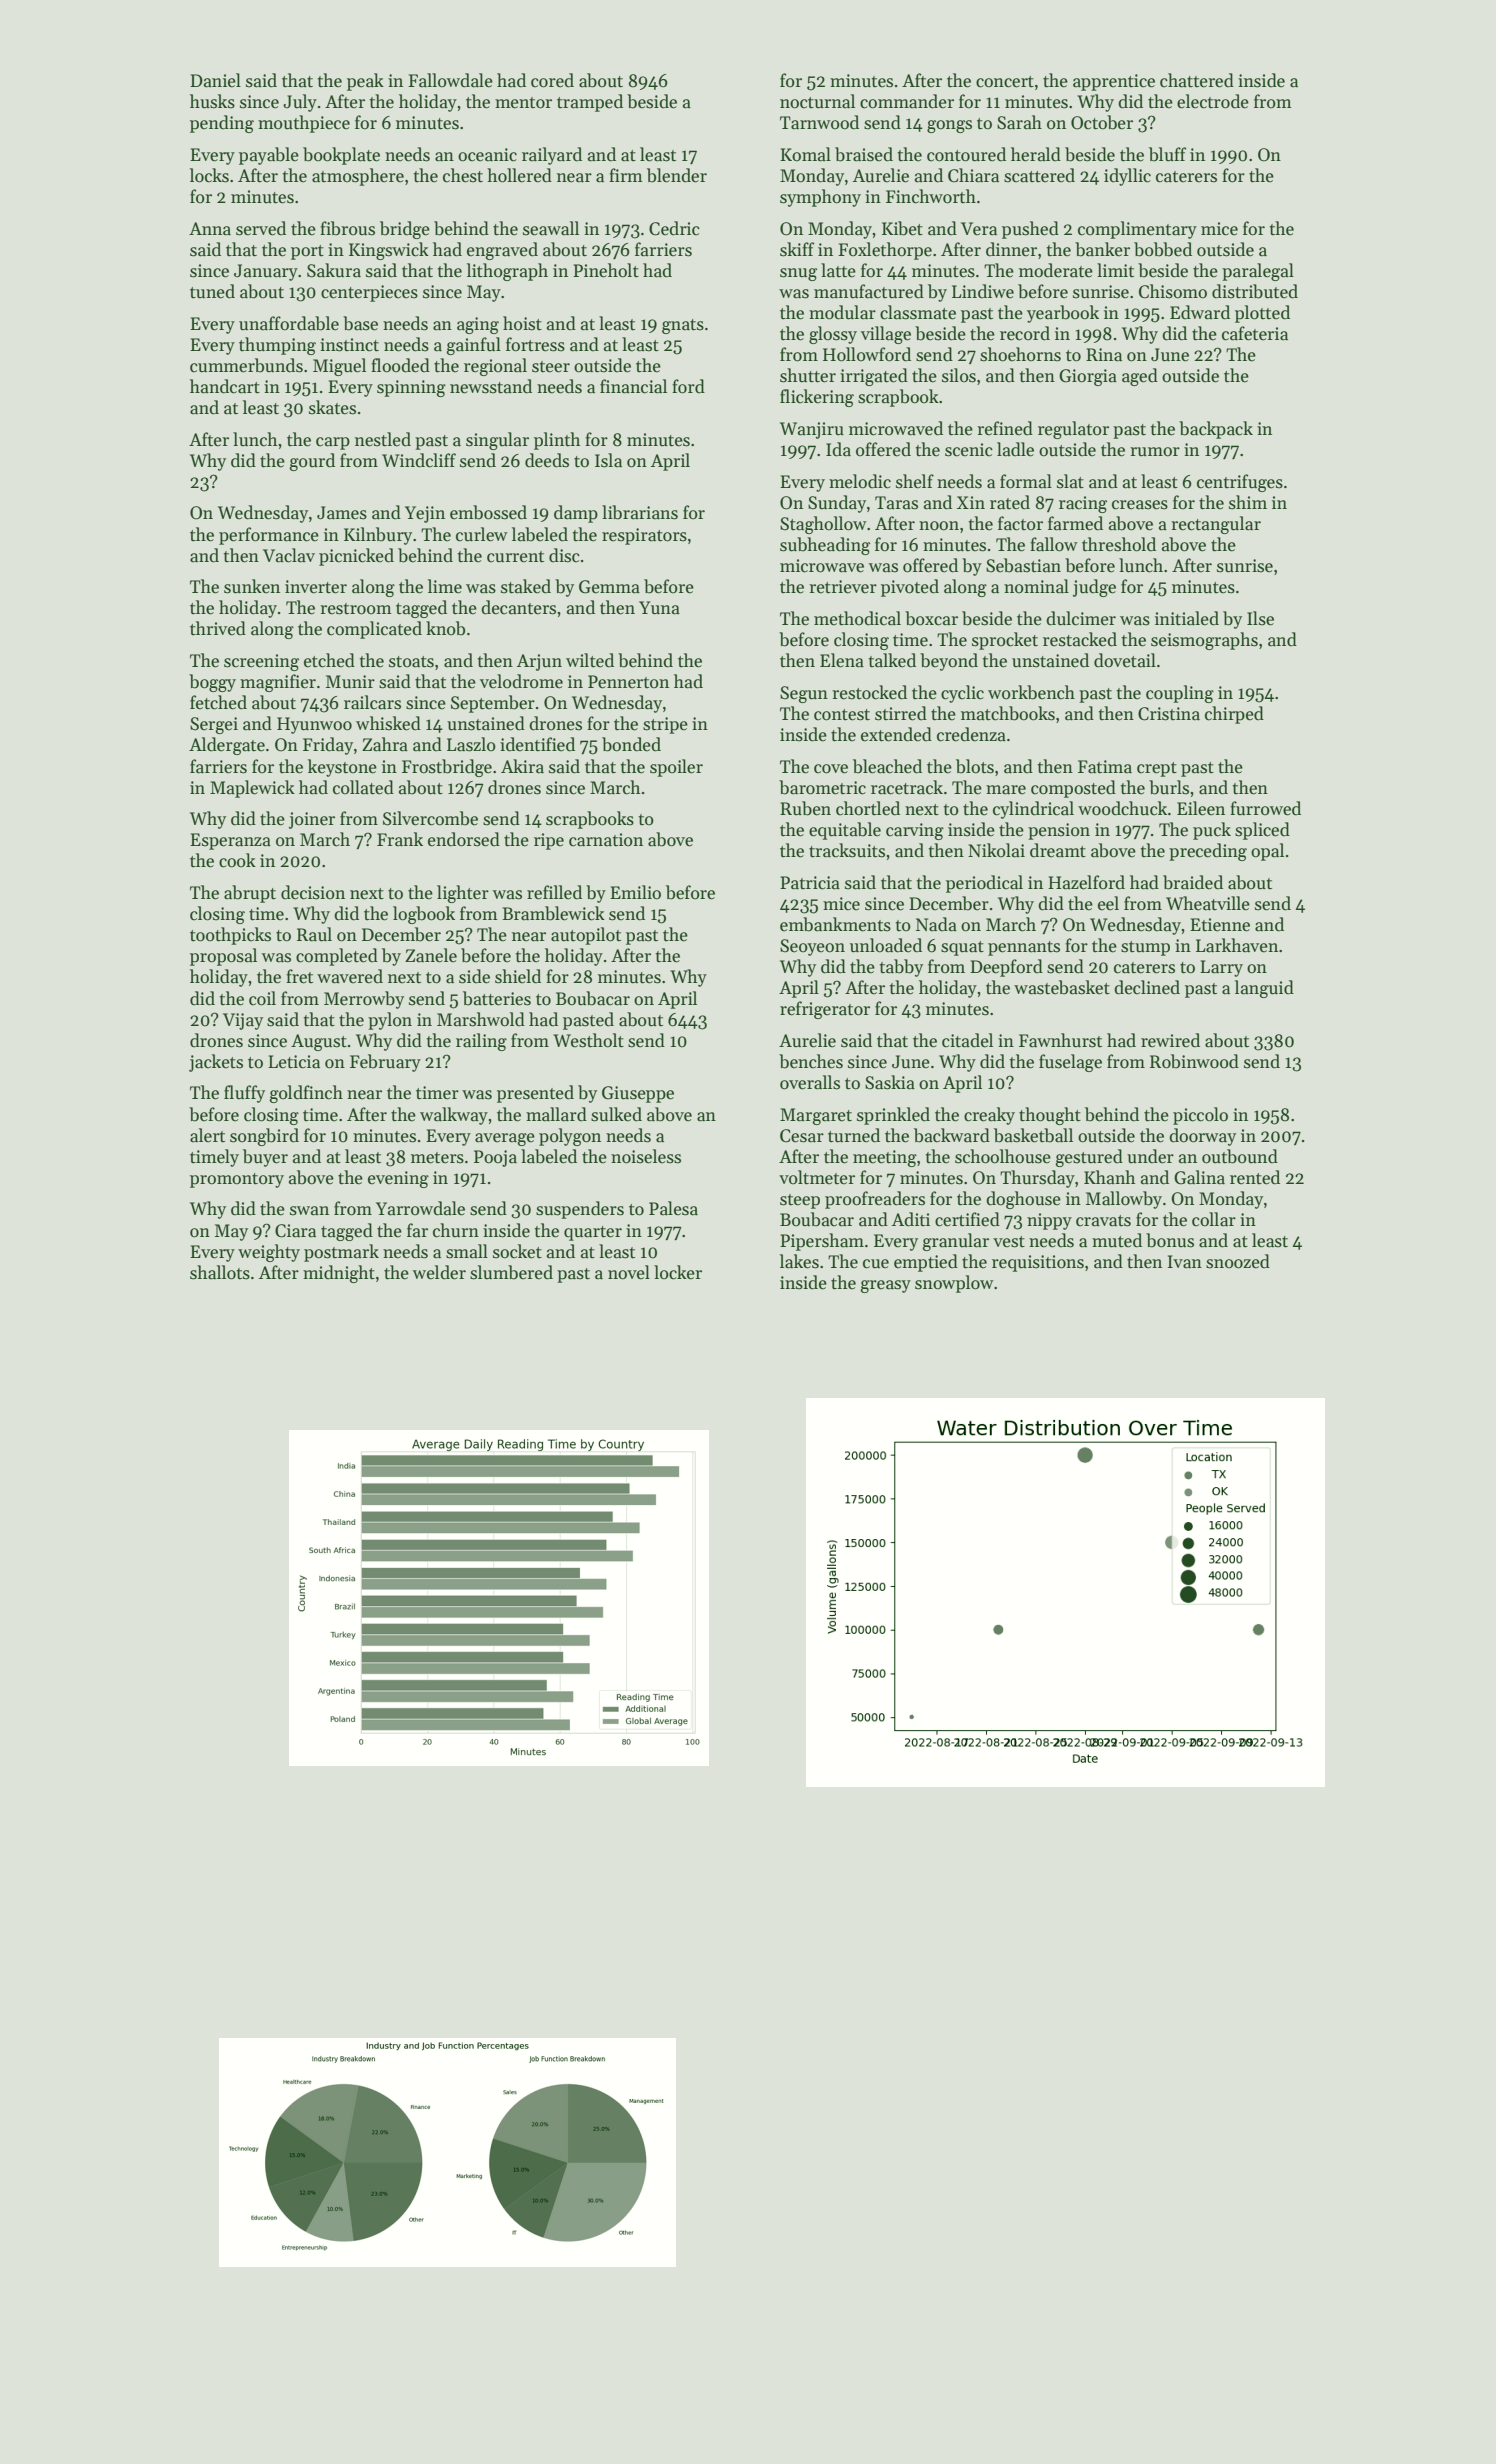 Image resolution: width=1496 pixels, height=2464 pixels. Describe the element at coordinates (237, 860) in the page. I see `cook` at that location.
